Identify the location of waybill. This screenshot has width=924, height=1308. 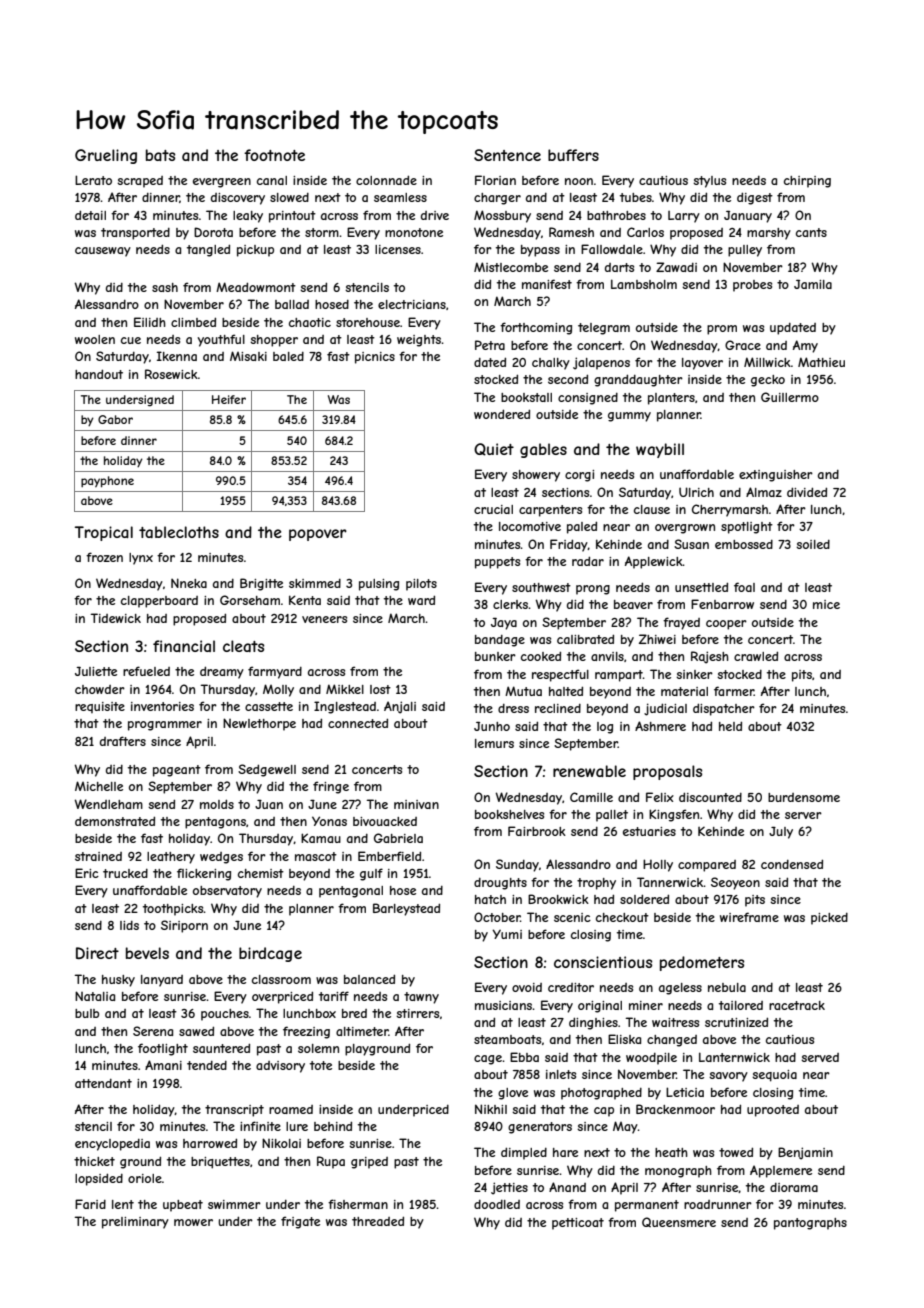
(660, 450).
